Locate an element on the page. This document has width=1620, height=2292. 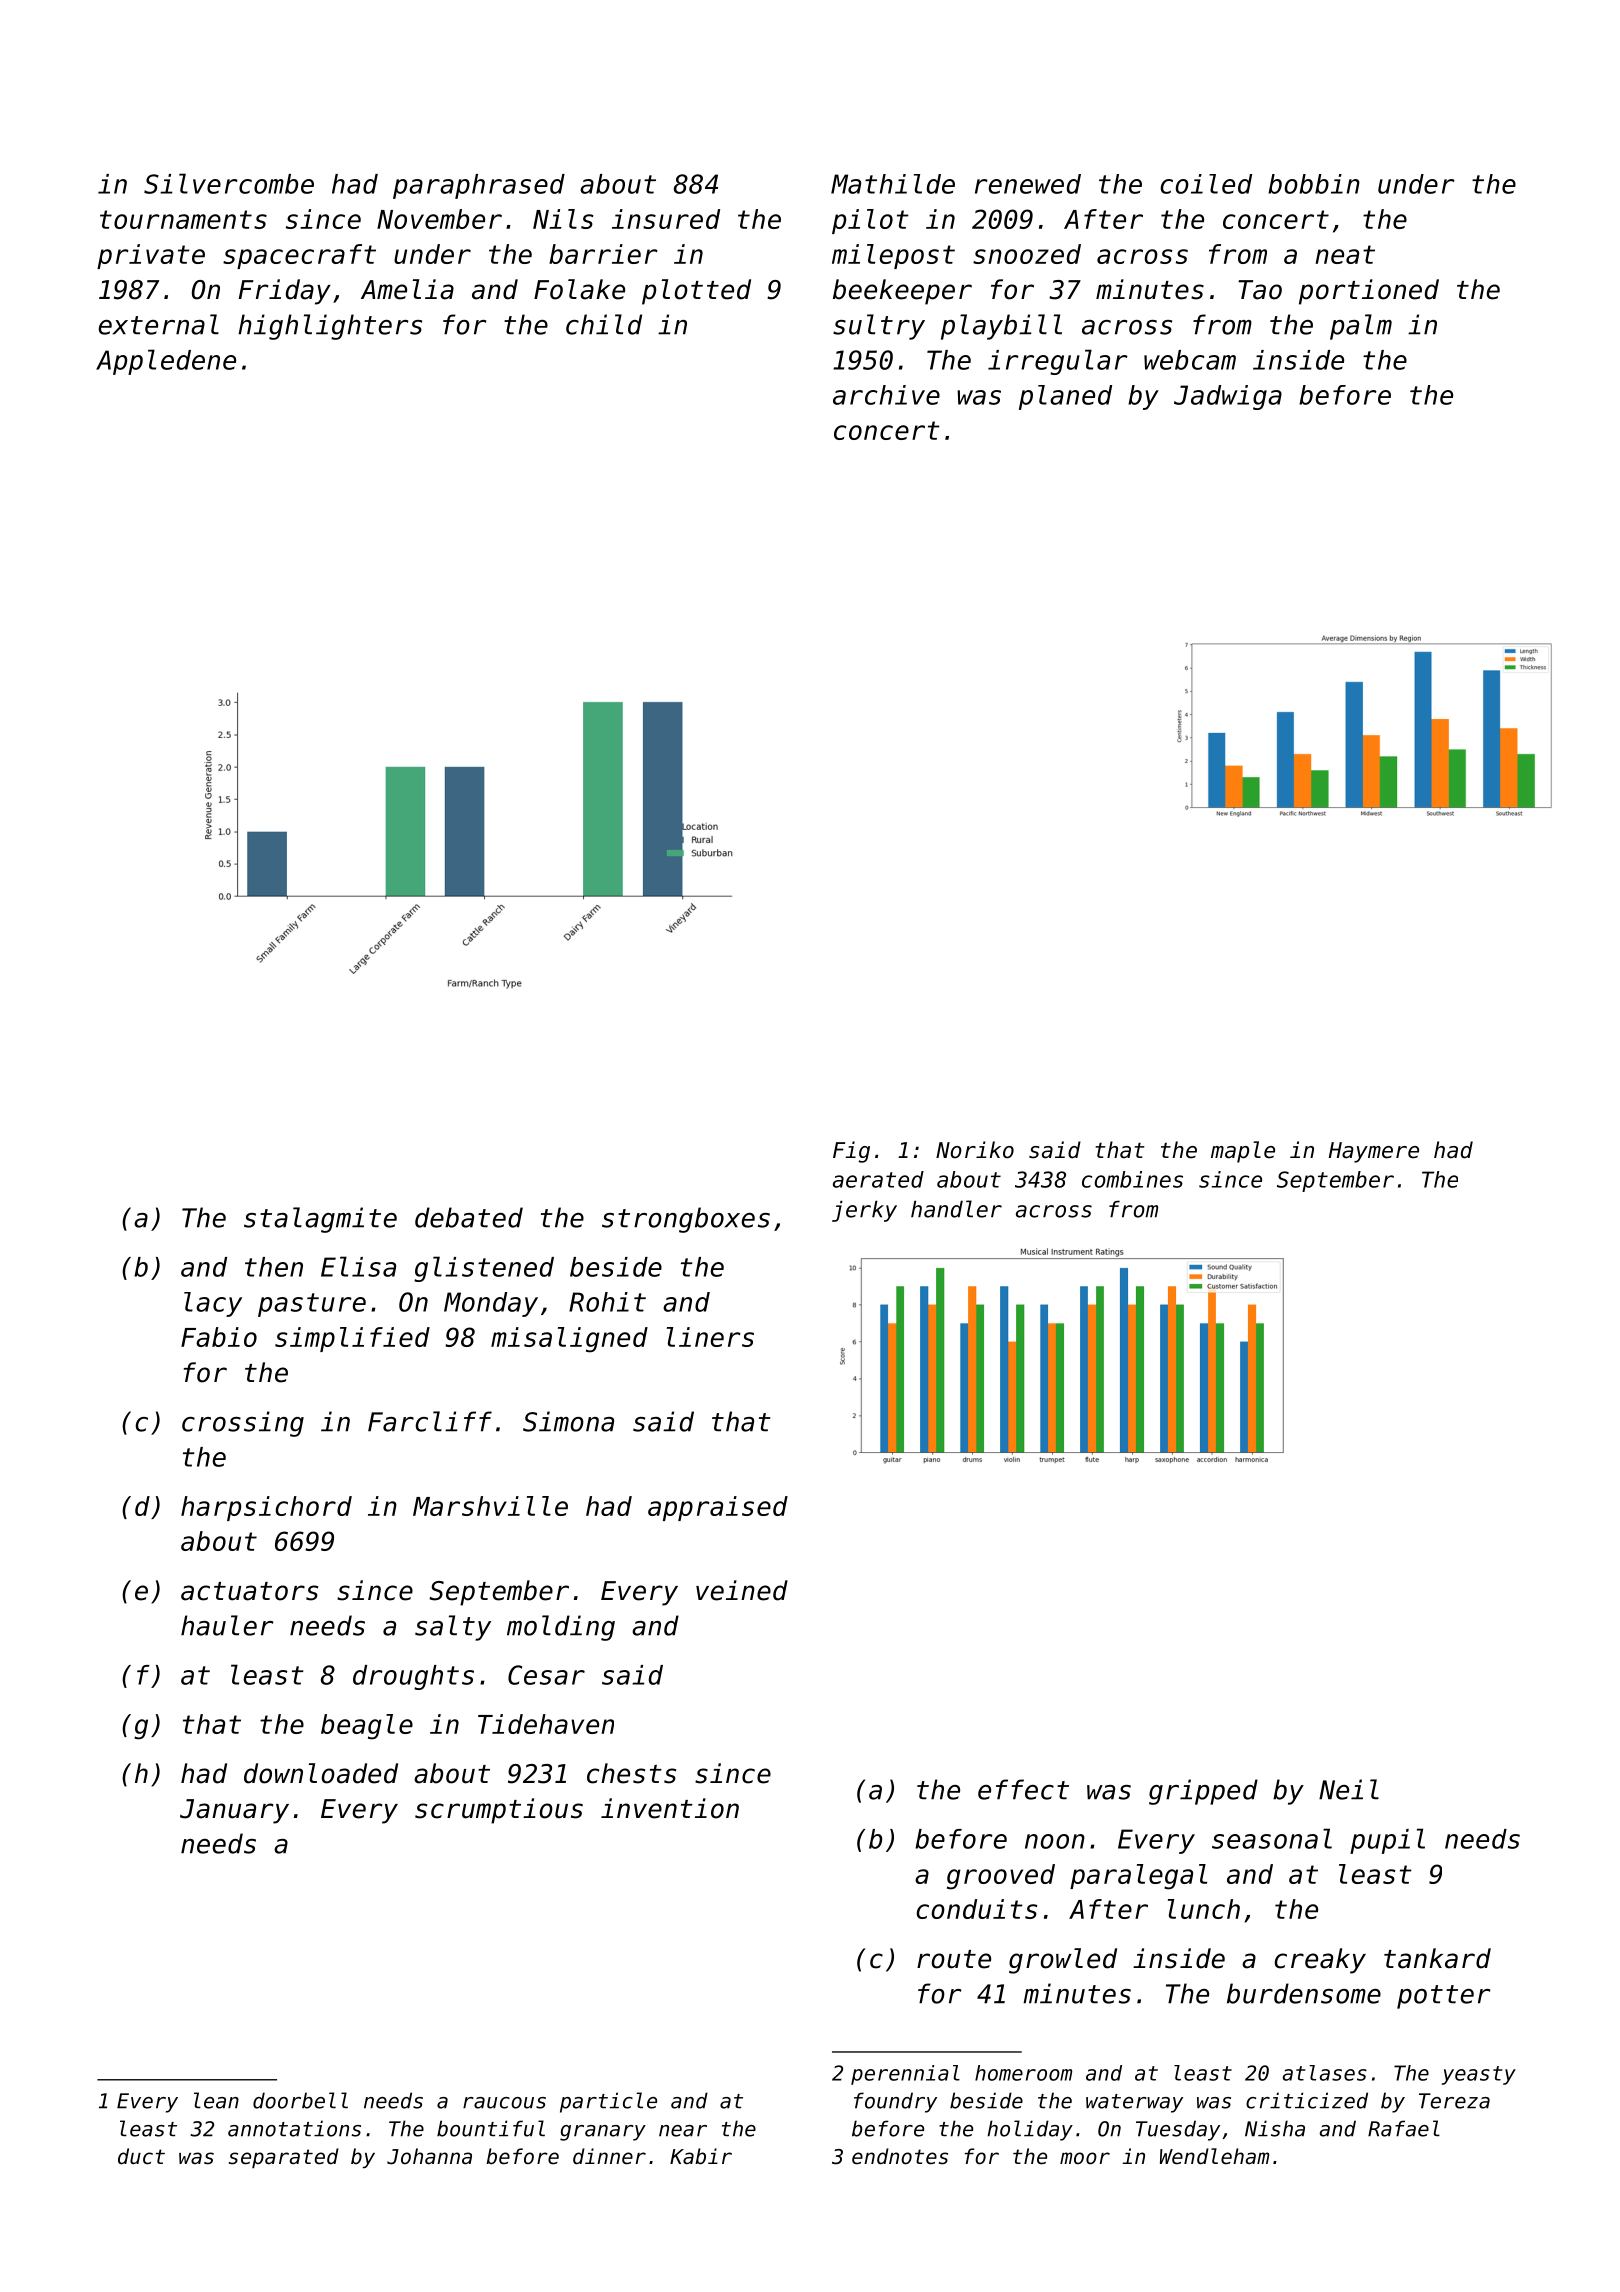
archive is located at coordinates (886, 395).
